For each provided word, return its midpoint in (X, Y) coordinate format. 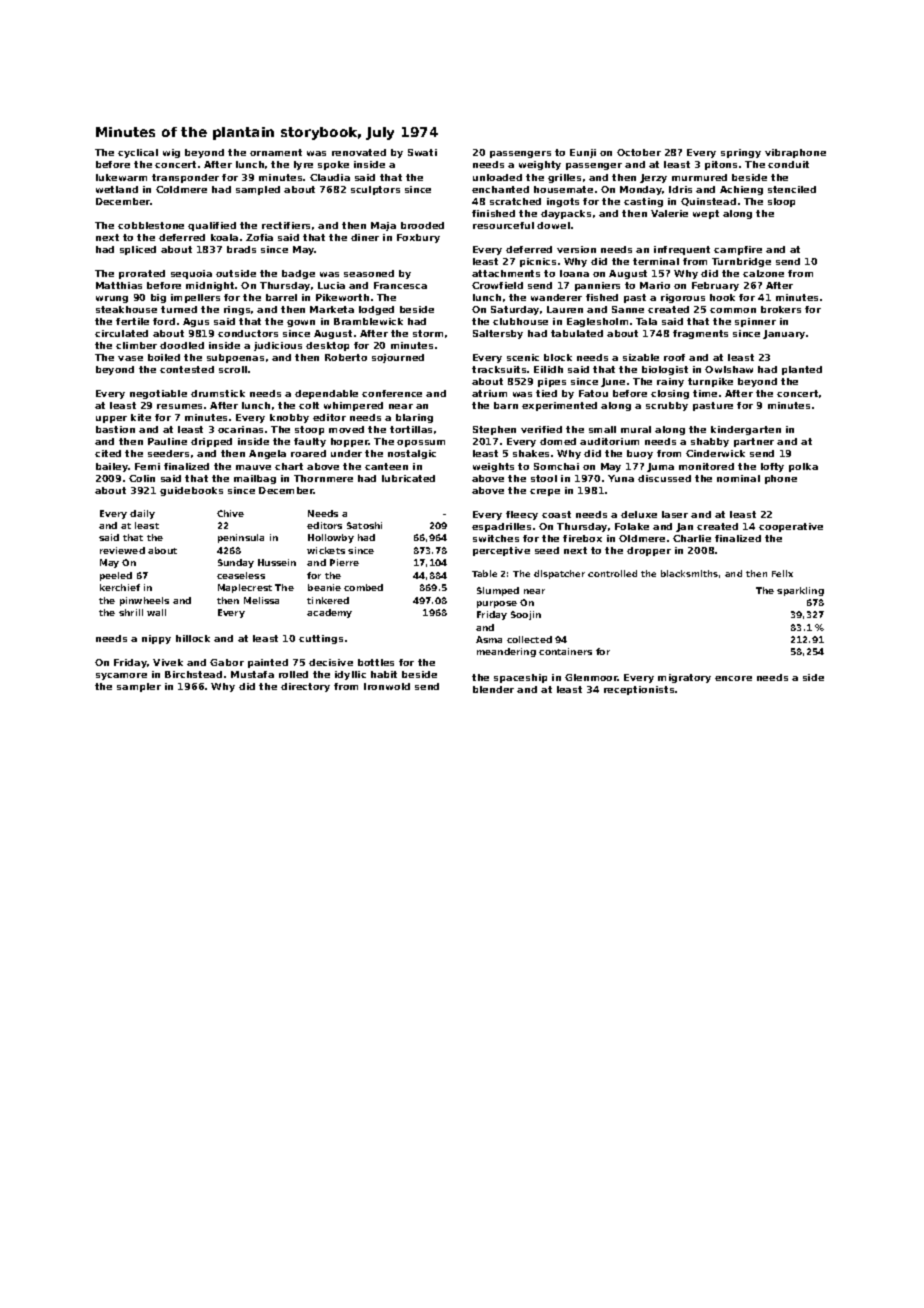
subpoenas (235, 358)
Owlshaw (729, 369)
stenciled (792, 189)
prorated (142, 274)
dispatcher (559, 574)
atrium (489, 393)
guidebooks (191, 491)
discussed (664, 478)
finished (493, 213)
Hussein (277, 562)
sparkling (800, 591)
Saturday (515, 310)
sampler (139, 687)
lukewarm (121, 177)
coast (556, 514)
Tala (646, 321)
